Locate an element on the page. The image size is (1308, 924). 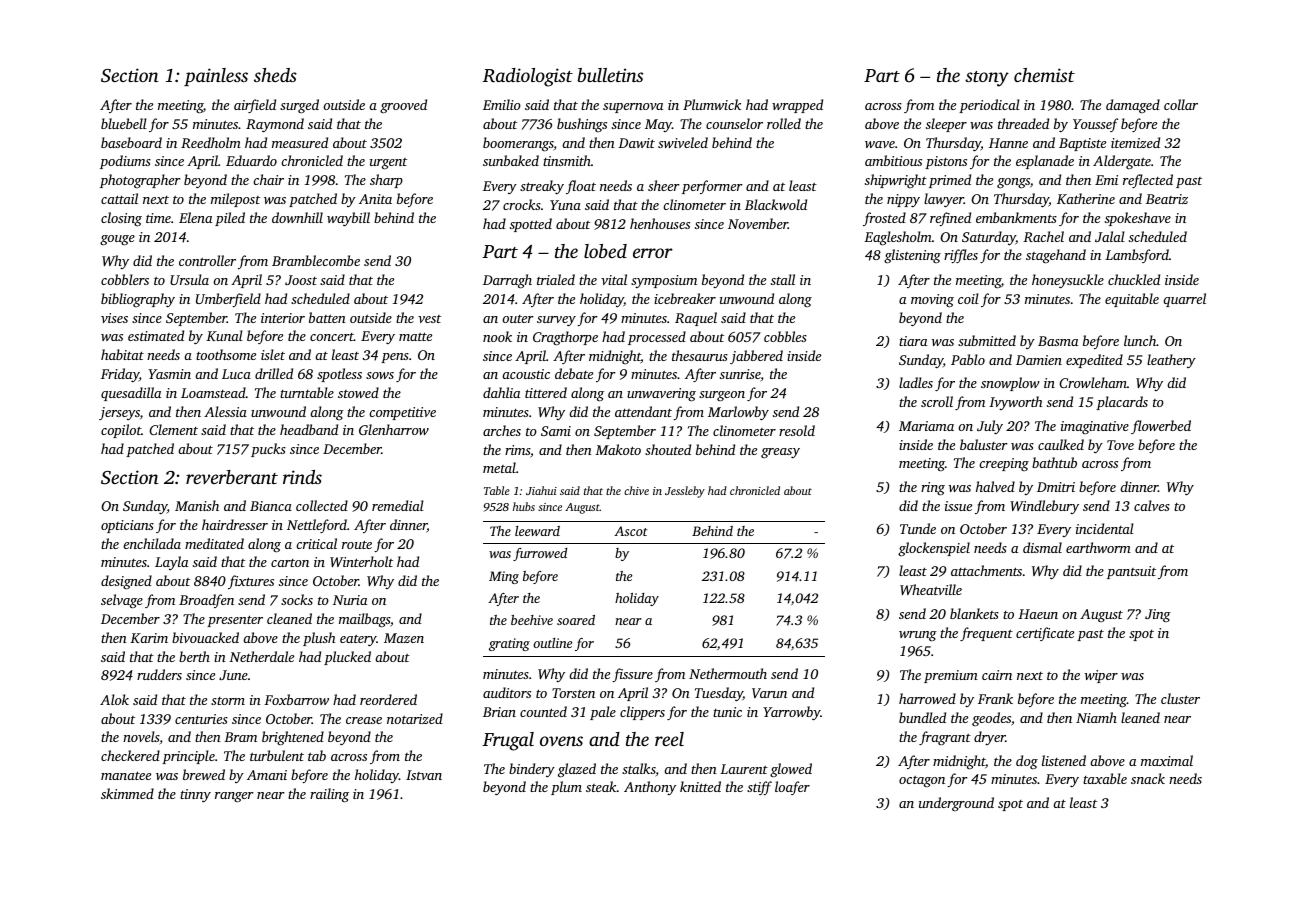
stony is located at coordinates (987, 79).
